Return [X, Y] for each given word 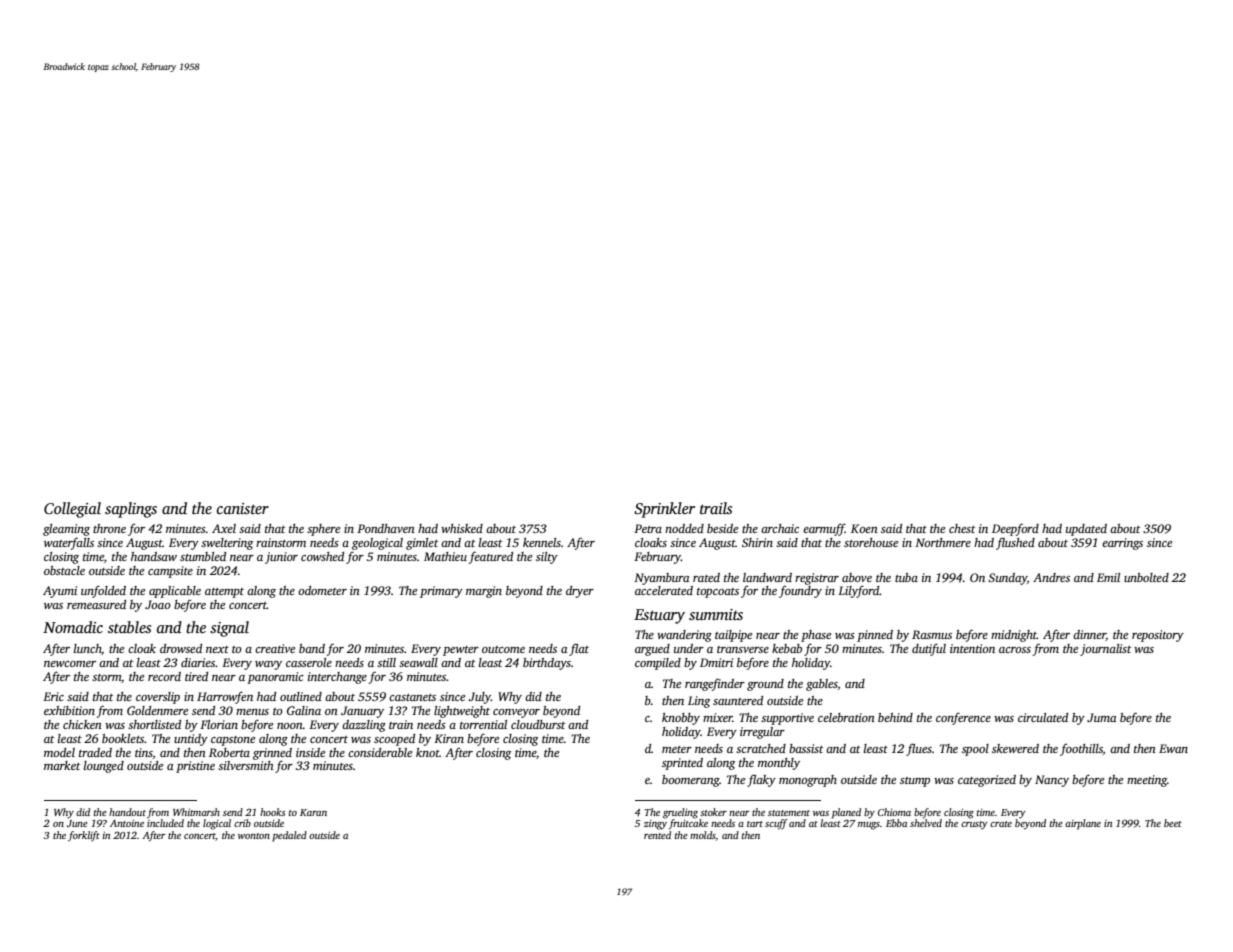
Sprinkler [664, 510]
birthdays [547, 664]
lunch [88, 649]
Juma [1101, 717]
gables [822, 685]
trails [716, 508]
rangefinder [715, 684]
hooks [273, 812]
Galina [304, 710]
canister [243, 509]
